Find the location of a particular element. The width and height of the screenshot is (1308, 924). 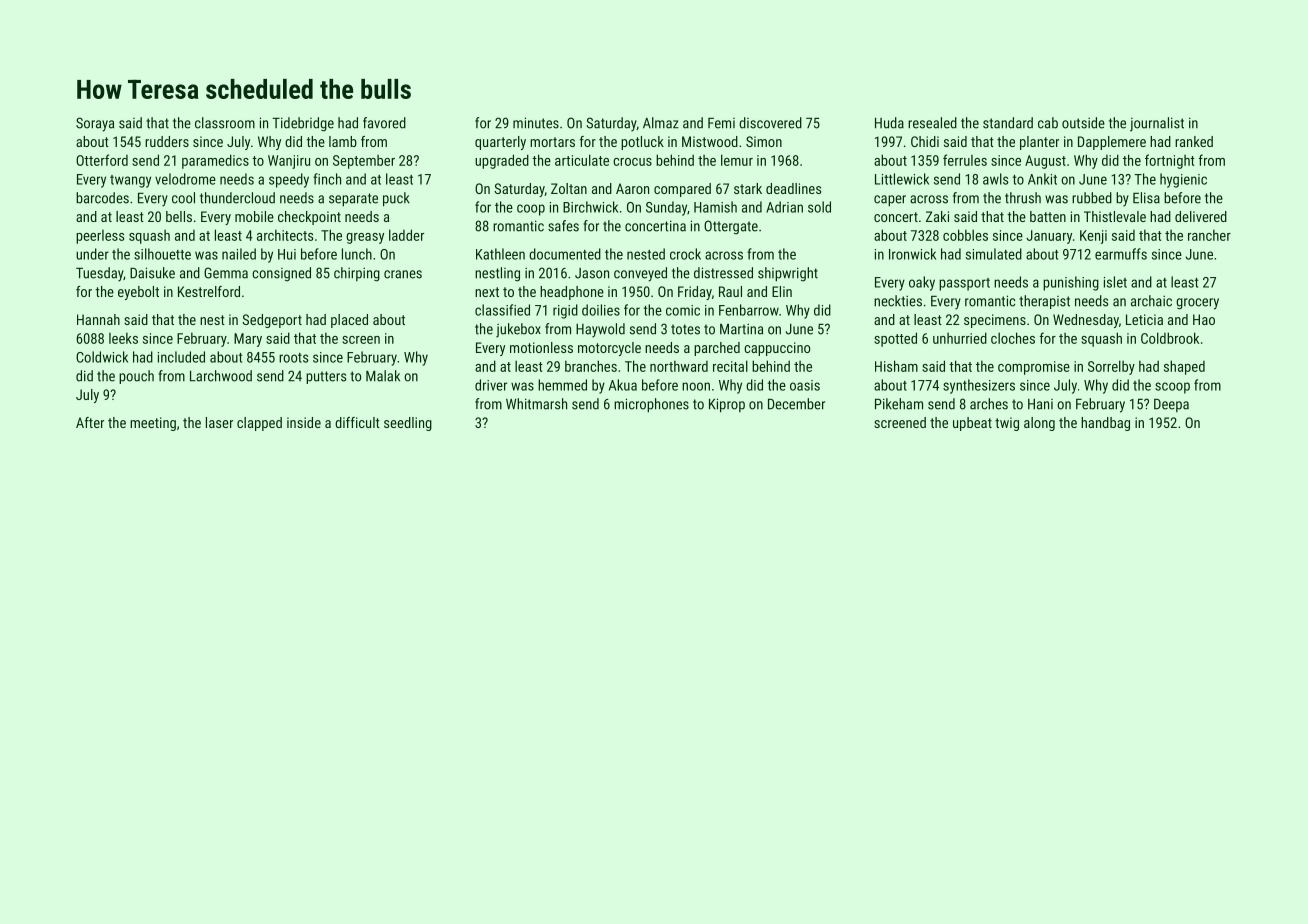

difficult is located at coordinates (357, 422).
